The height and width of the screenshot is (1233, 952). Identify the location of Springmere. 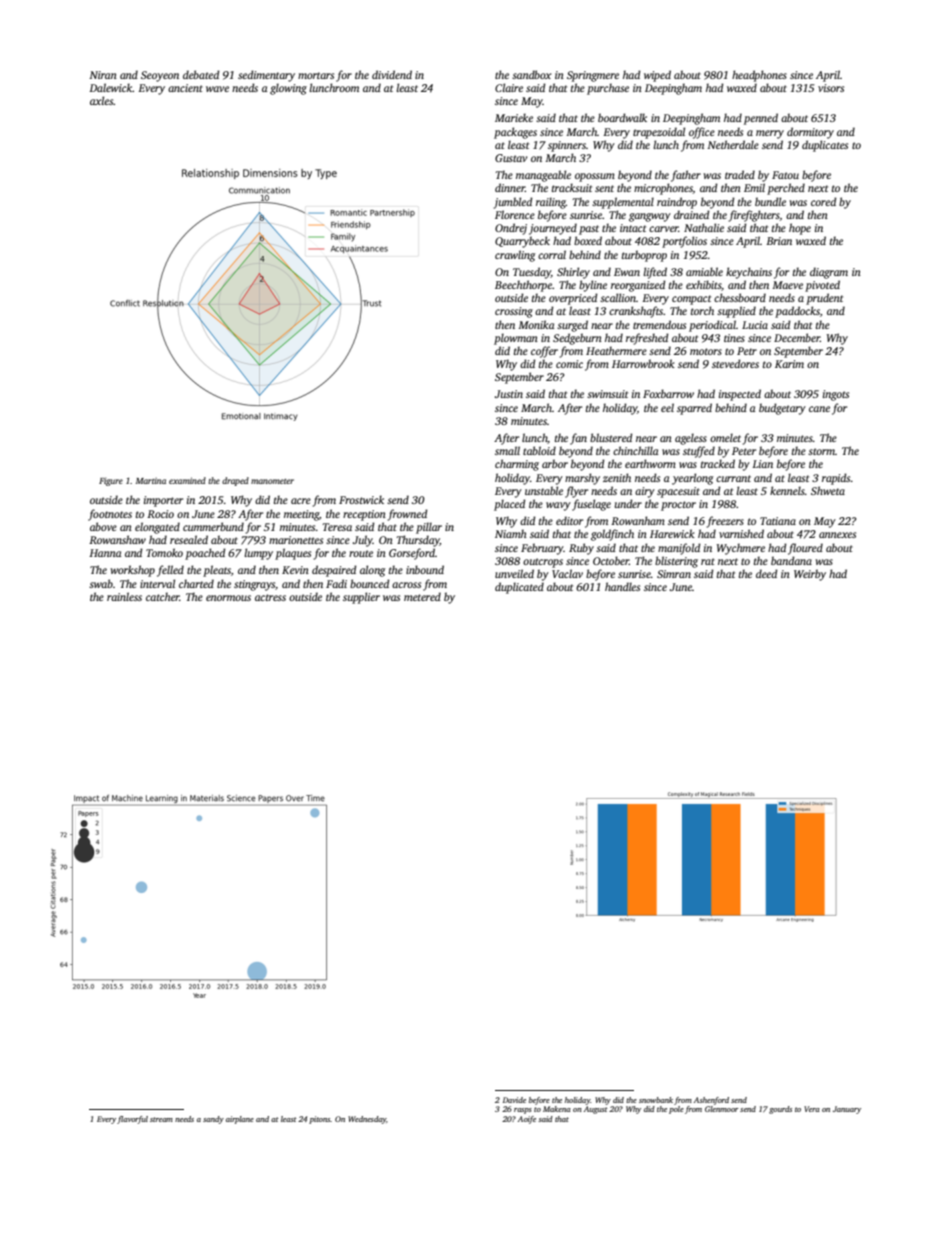
(593, 76).
